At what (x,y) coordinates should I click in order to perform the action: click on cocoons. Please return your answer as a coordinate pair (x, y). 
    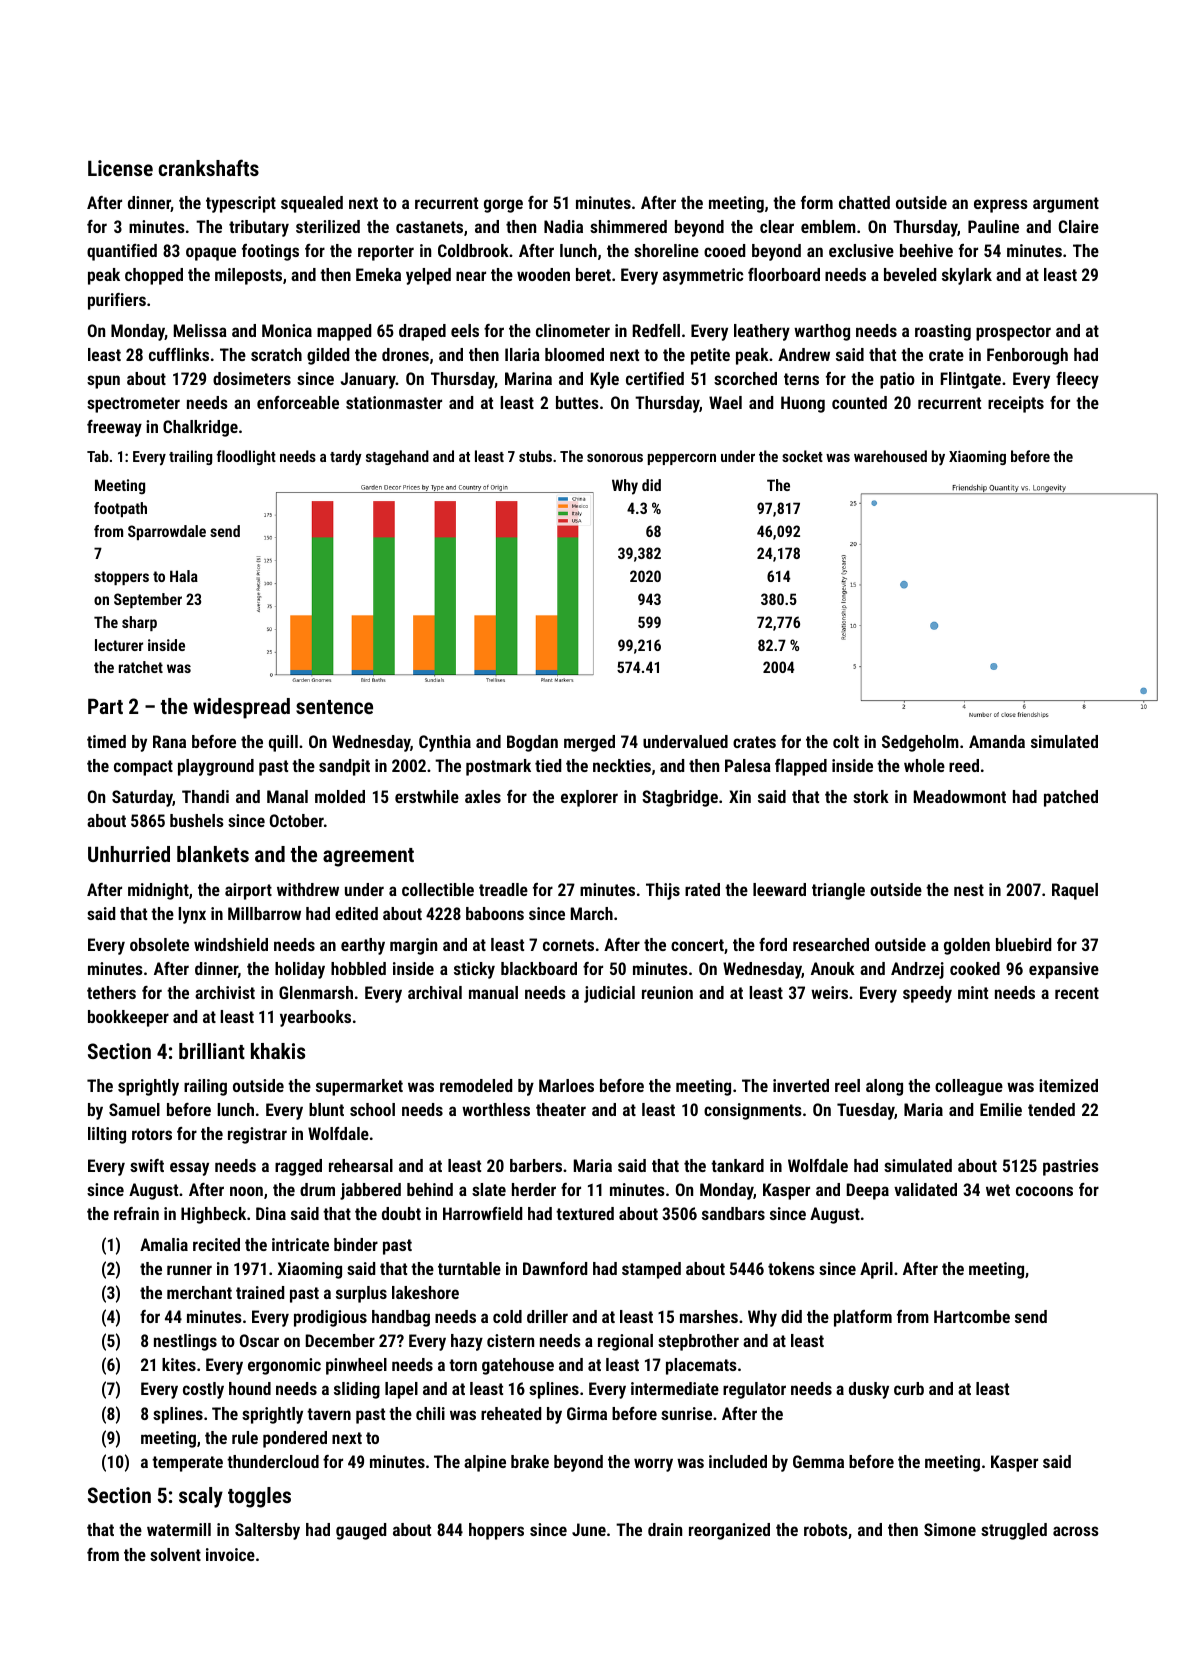
    Looking at the image, I should click on (1044, 1191).
